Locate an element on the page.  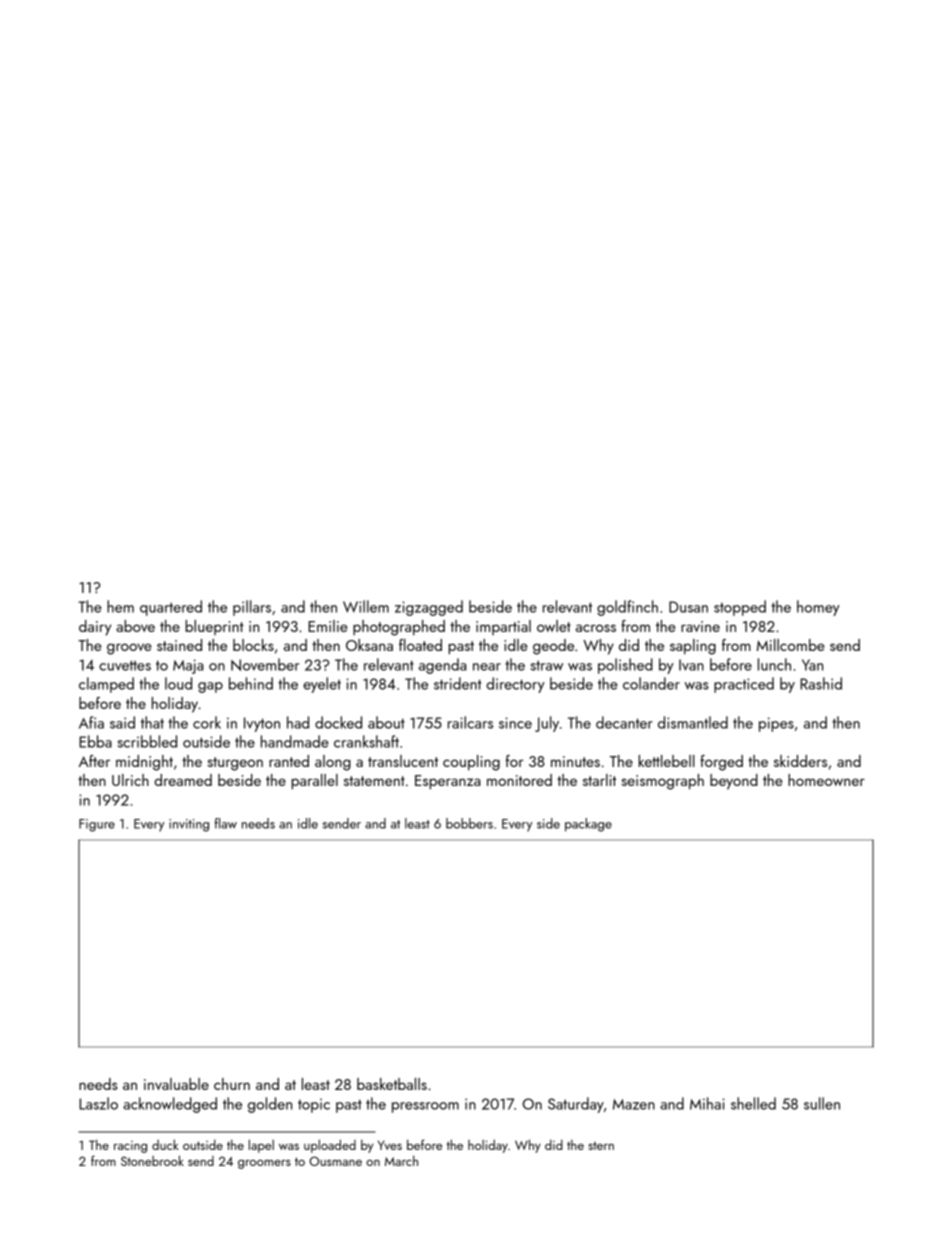
skidders is located at coordinates (800, 761).
